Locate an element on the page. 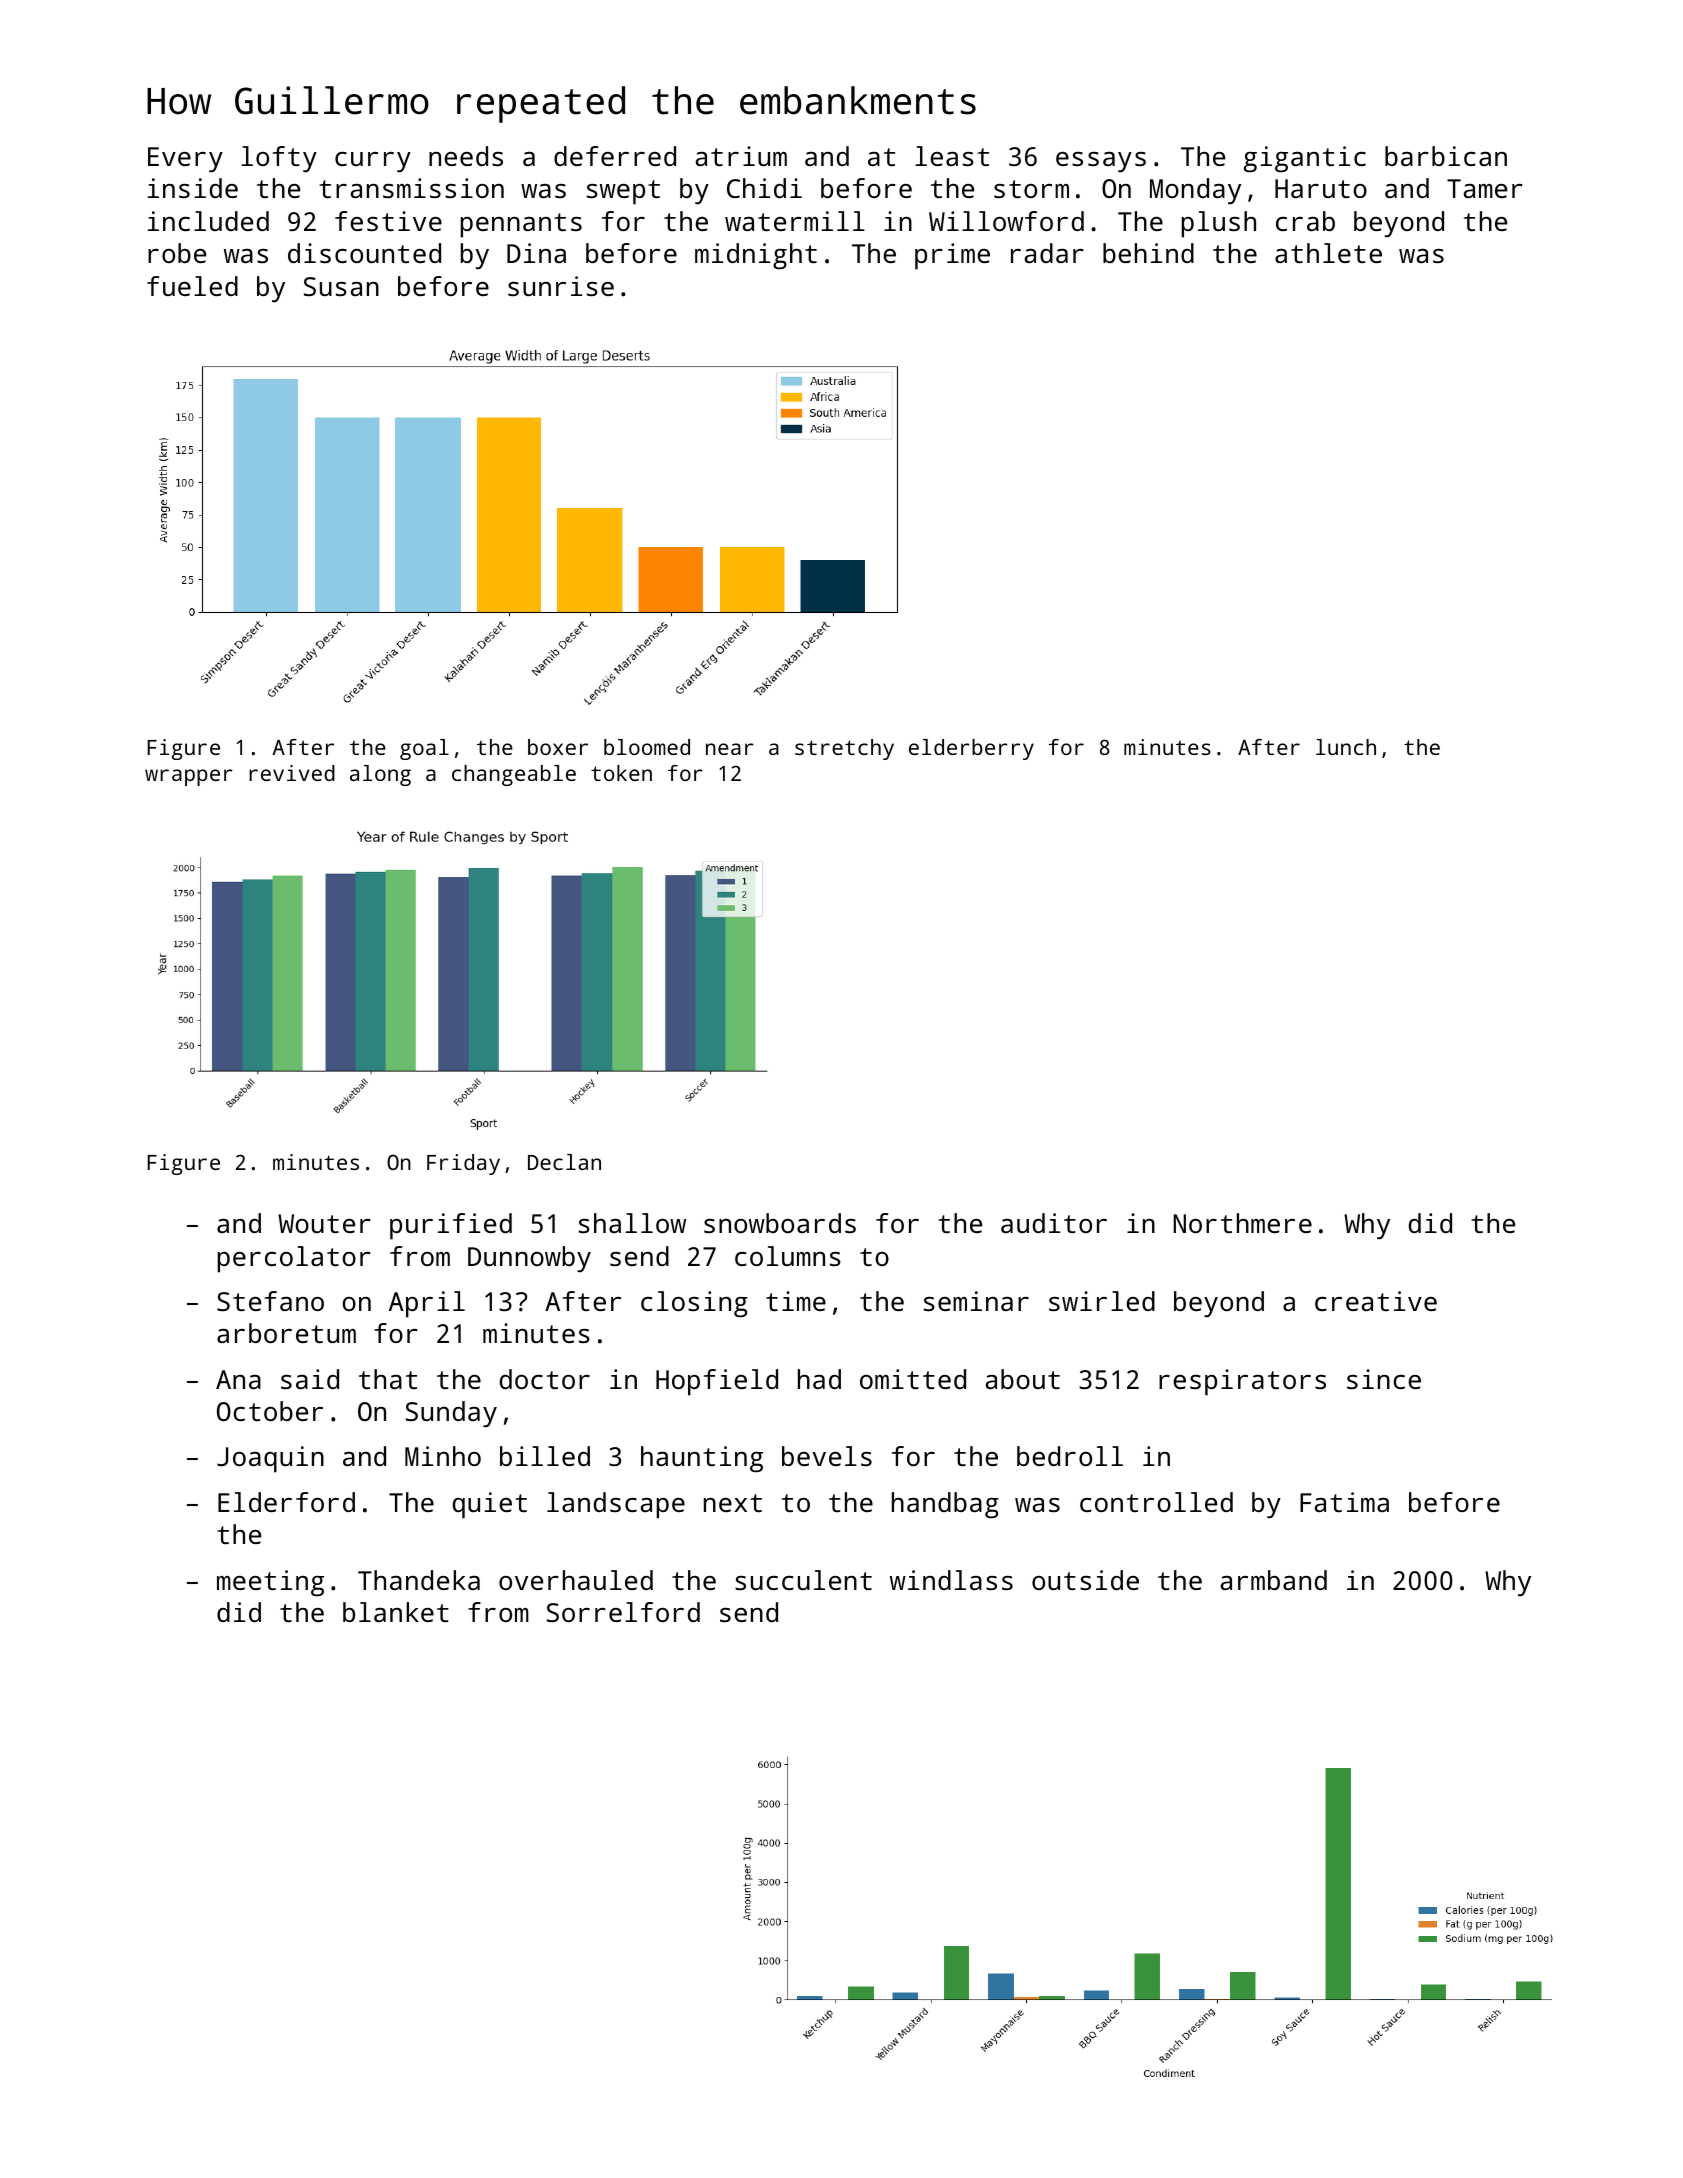  near is located at coordinates (730, 749).
